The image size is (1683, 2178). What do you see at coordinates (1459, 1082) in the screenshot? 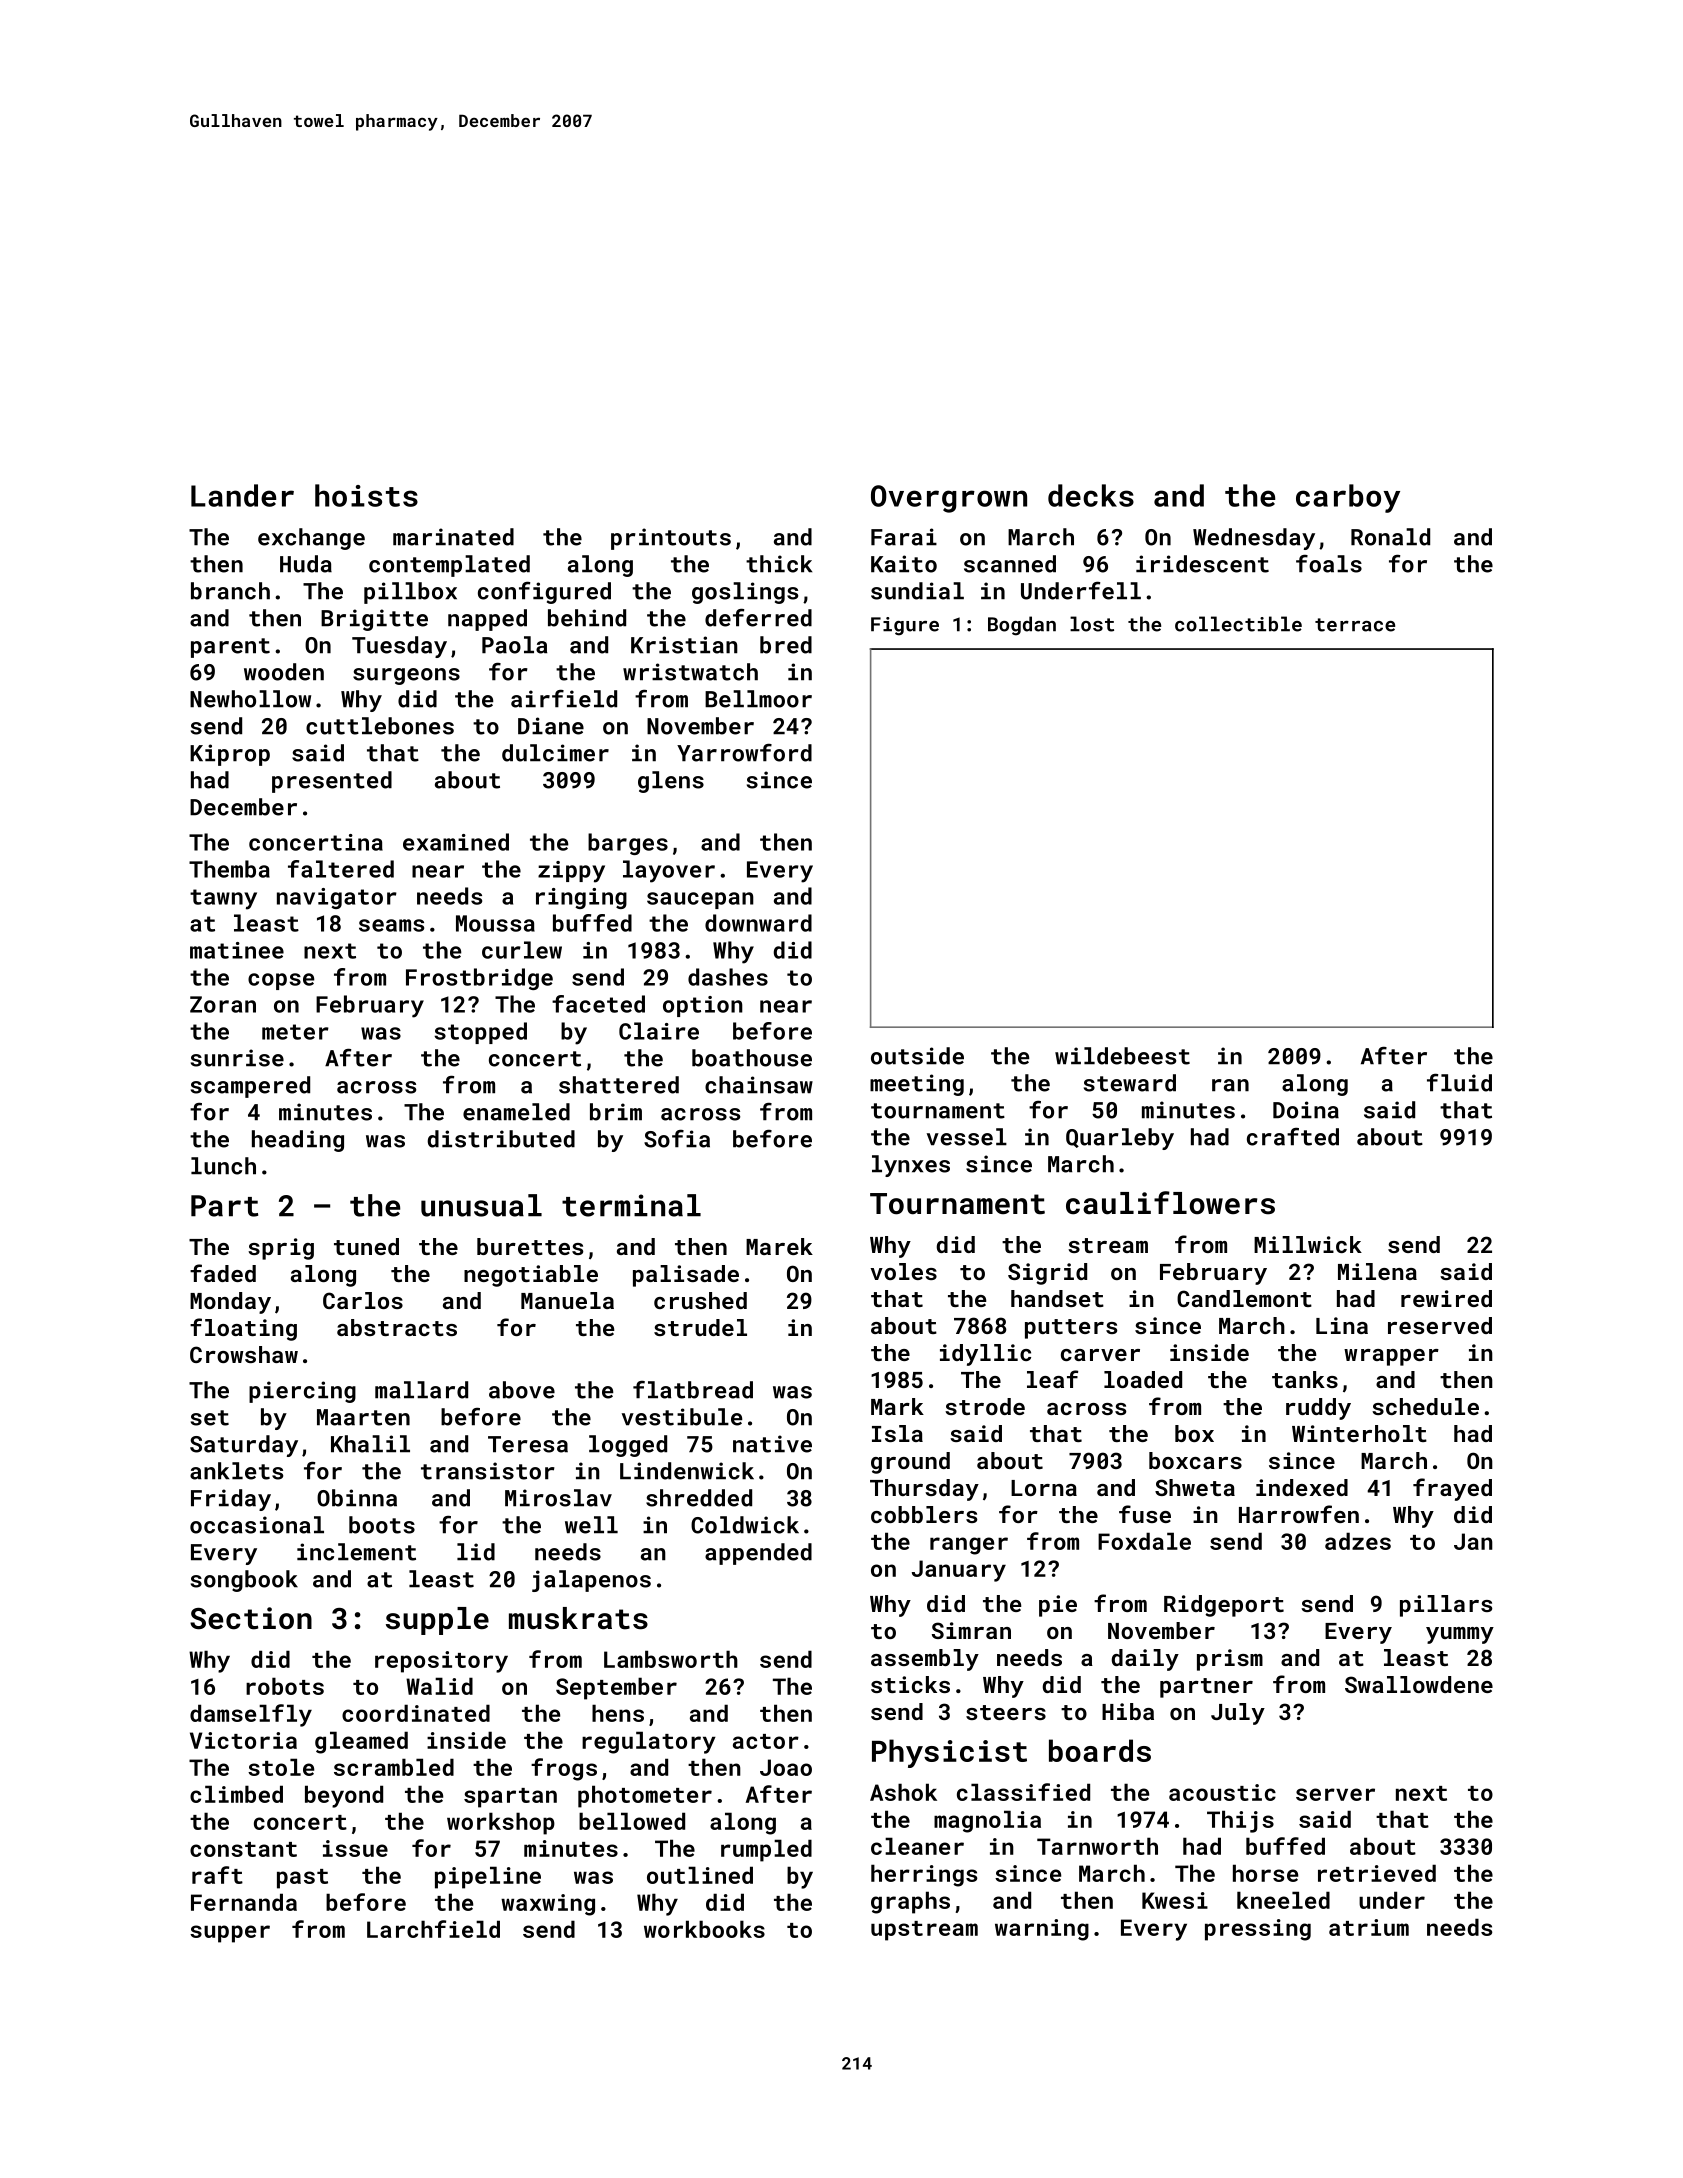
I see `fluid` at bounding box center [1459, 1082].
